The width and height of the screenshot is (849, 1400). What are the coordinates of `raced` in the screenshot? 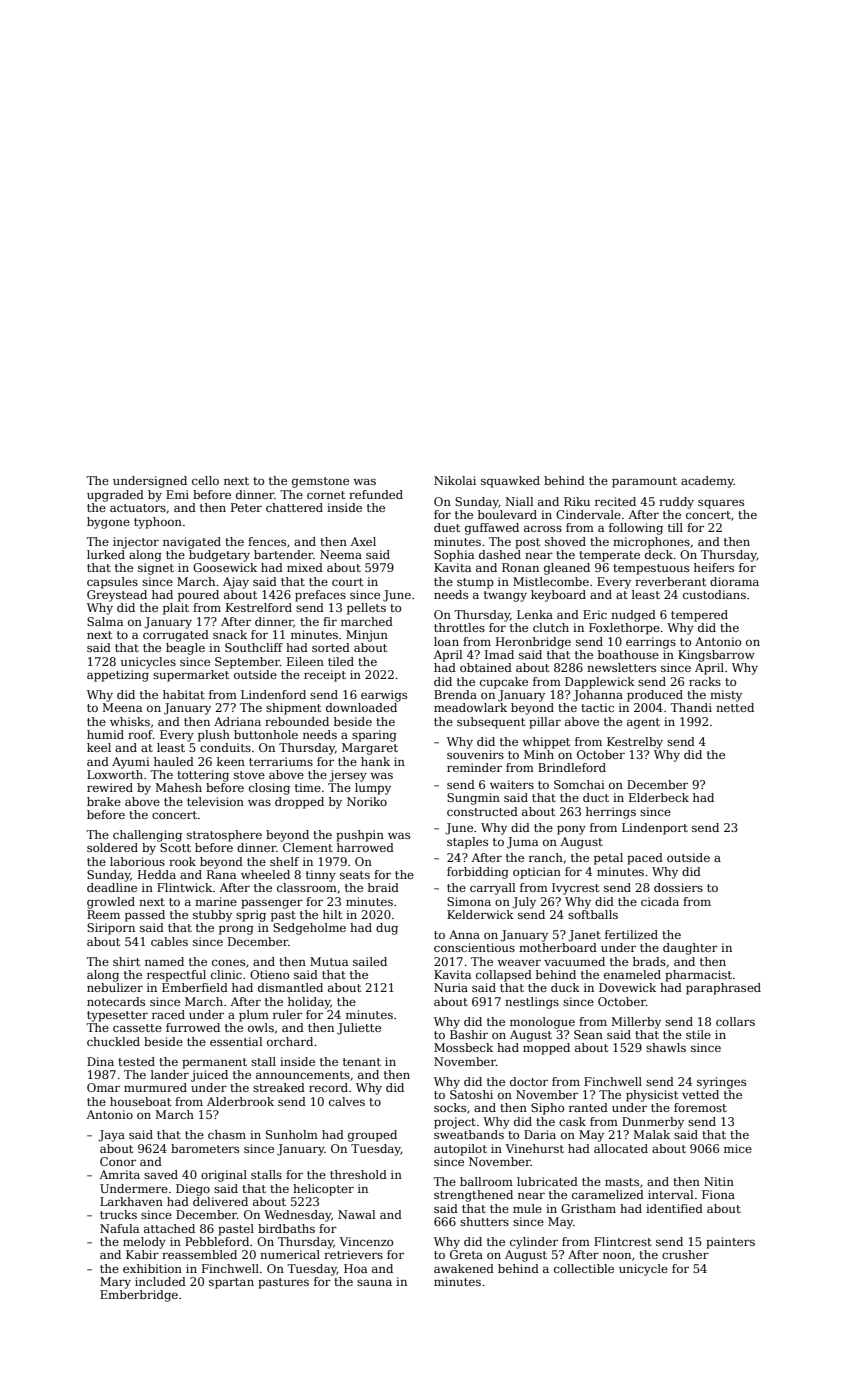 It's located at (168, 1014).
